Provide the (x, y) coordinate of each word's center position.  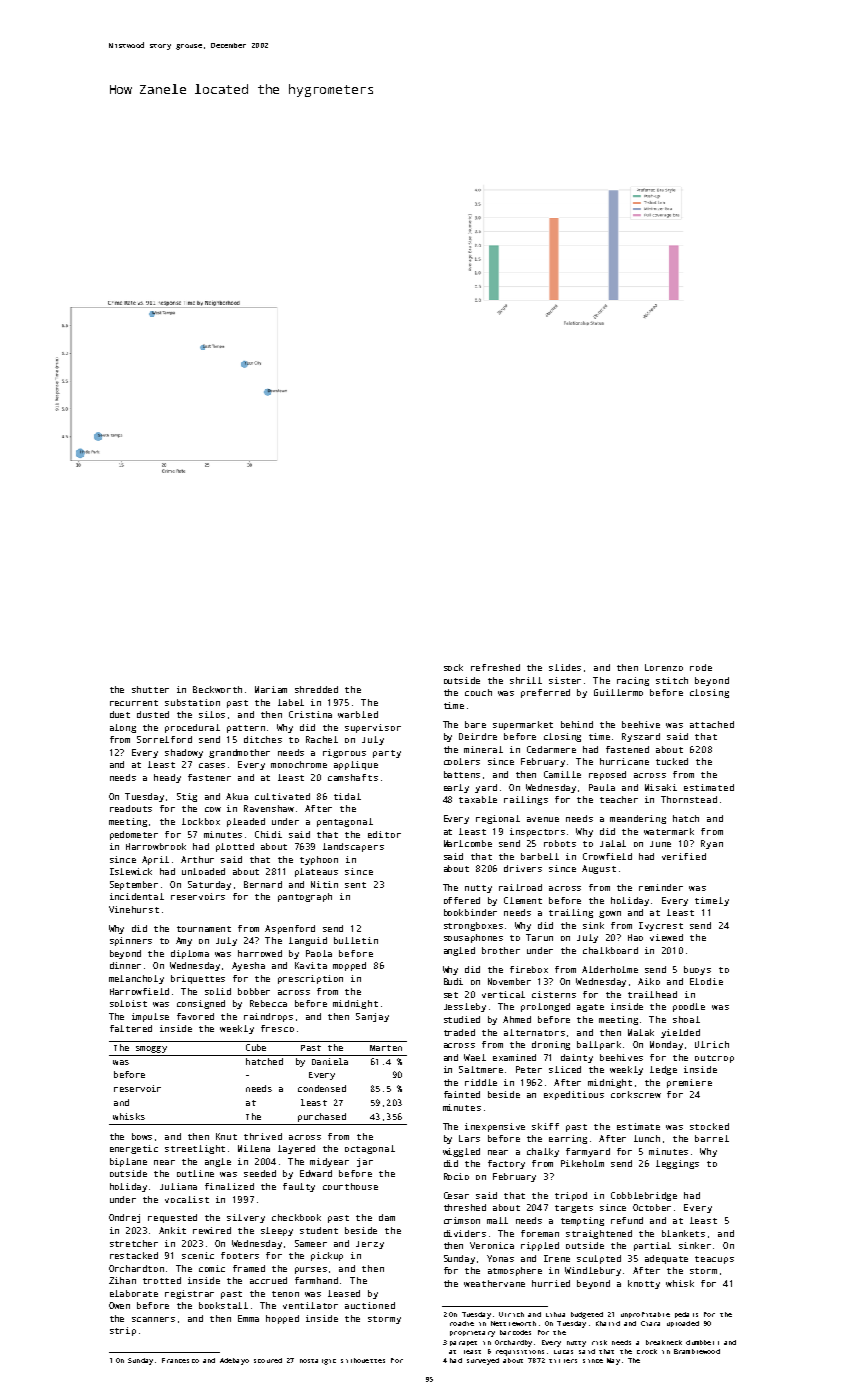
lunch (647, 1138)
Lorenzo (664, 667)
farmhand (316, 1280)
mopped (349, 966)
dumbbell (702, 1342)
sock (453, 667)
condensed (322, 1088)
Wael (475, 1057)
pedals (686, 1315)
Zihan (122, 1280)
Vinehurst (134, 909)
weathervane (494, 1283)
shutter (150, 689)
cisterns (554, 994)
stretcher (134, 1243)
